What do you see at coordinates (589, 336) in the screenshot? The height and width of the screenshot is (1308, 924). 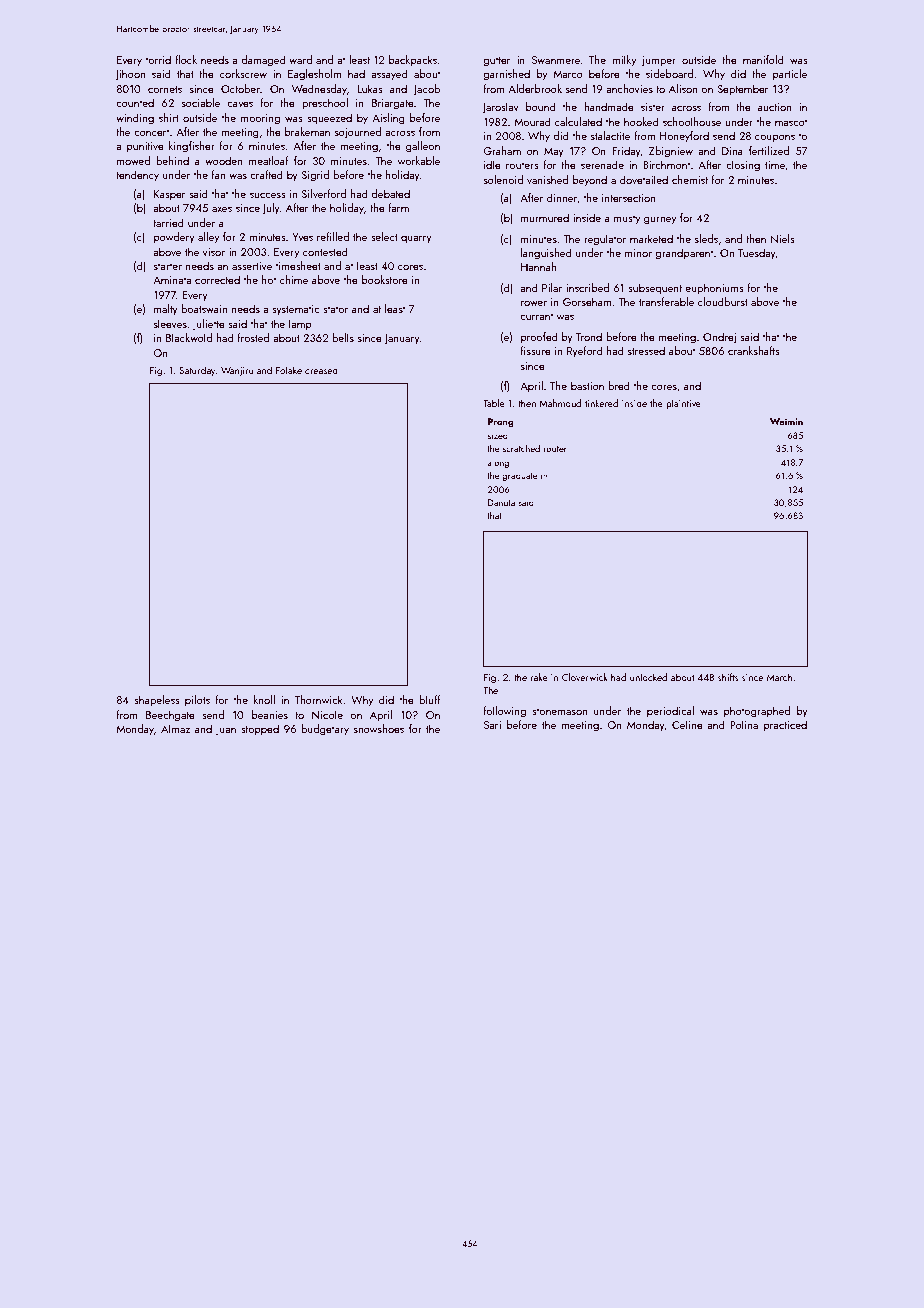 I see `Trond` at bounding box center [589, 336].
